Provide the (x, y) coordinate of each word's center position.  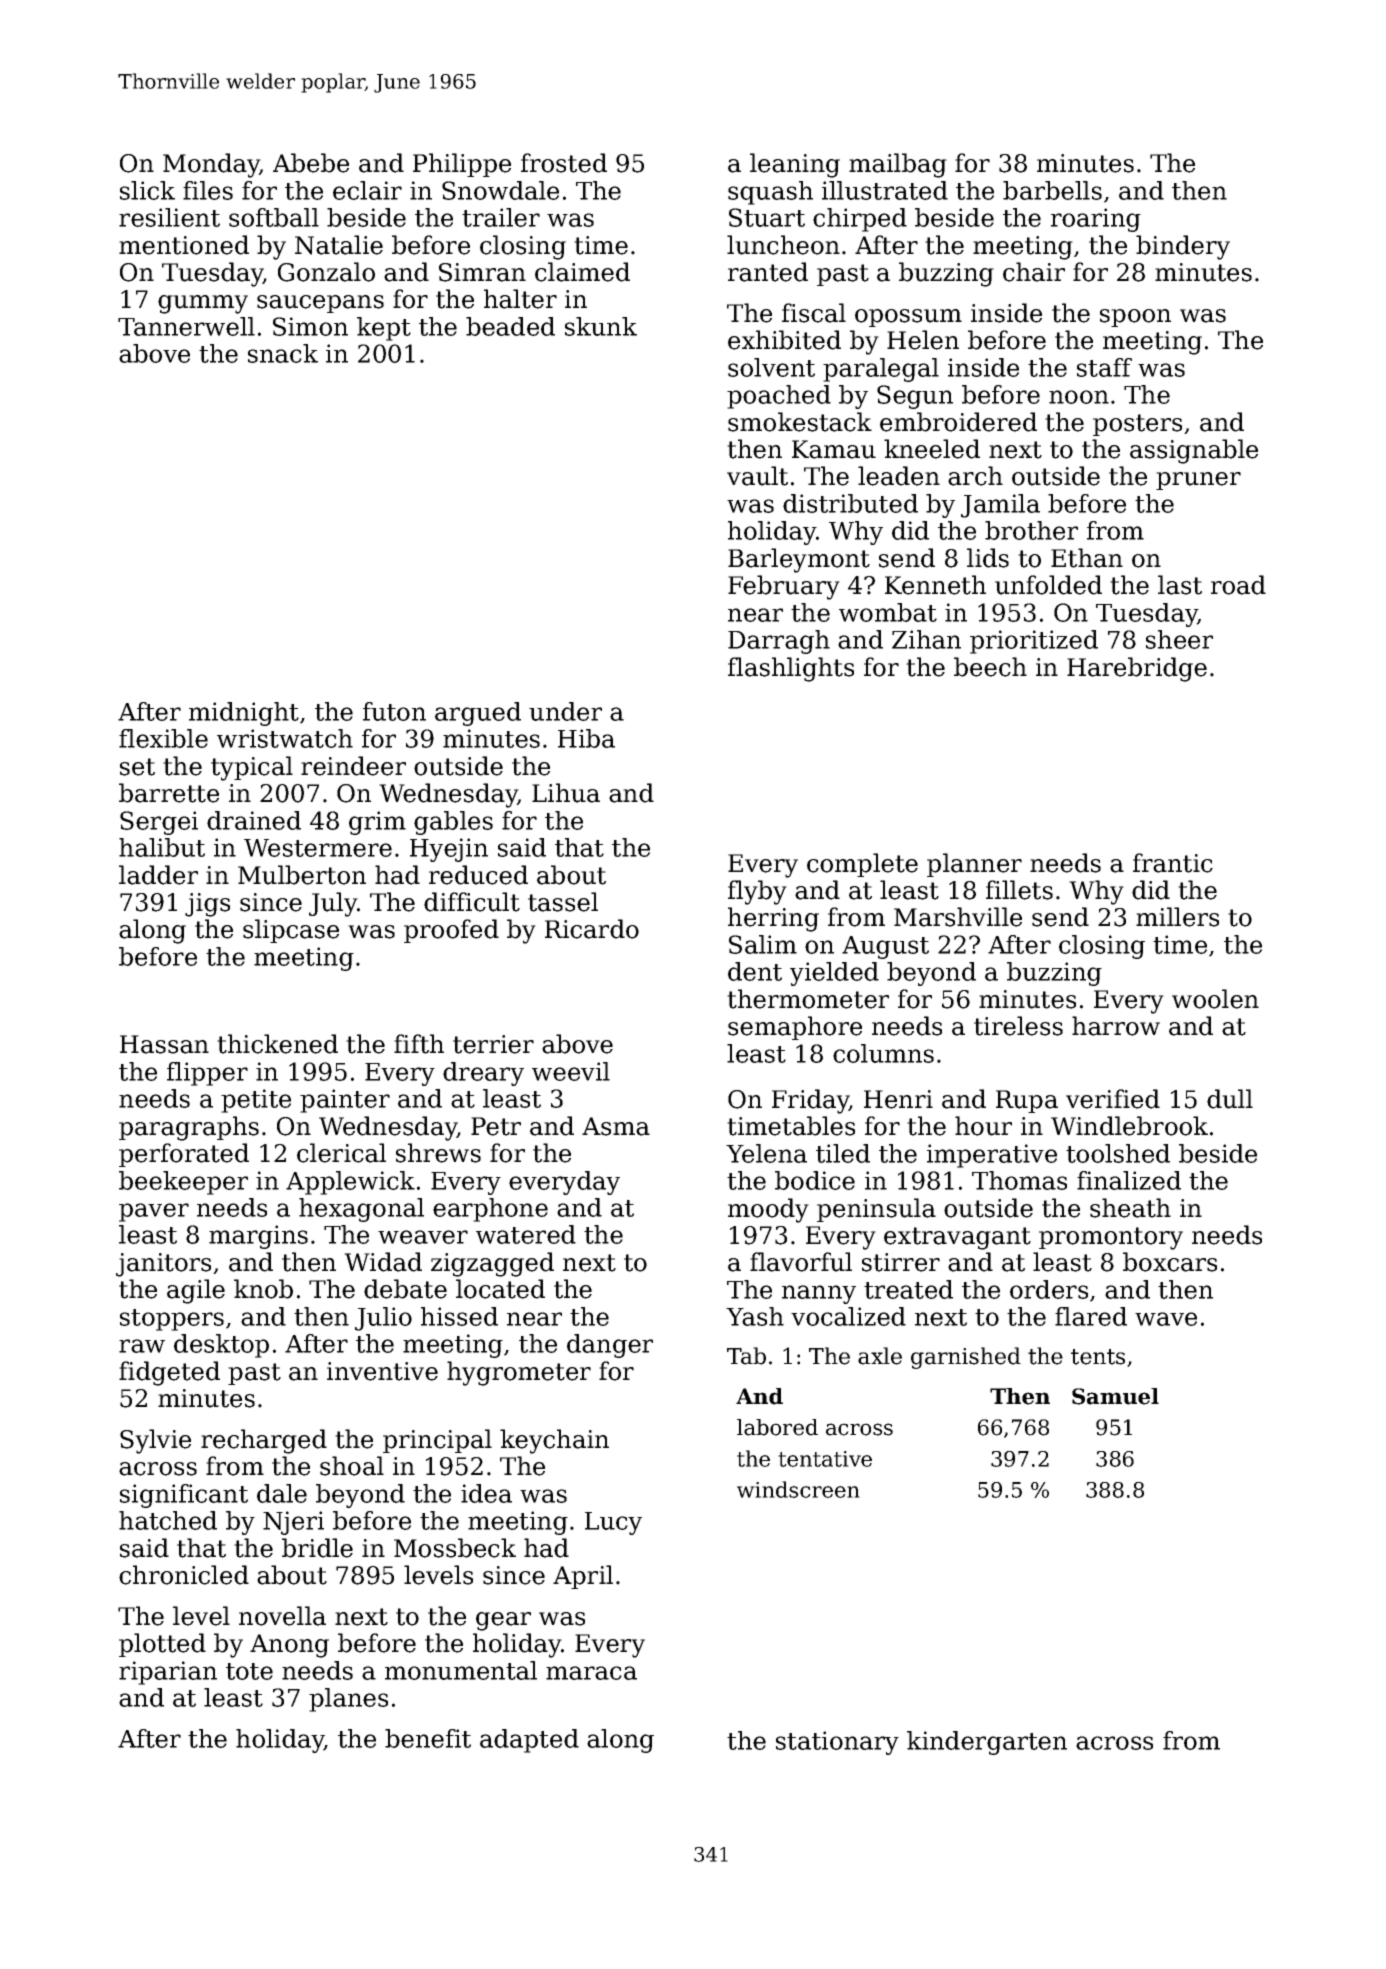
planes (348, 1700)
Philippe (462, 165)
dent (755, 971)
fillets (1019, 890)
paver (154, 1212)
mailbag (898, 165)
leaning (795, 165)
